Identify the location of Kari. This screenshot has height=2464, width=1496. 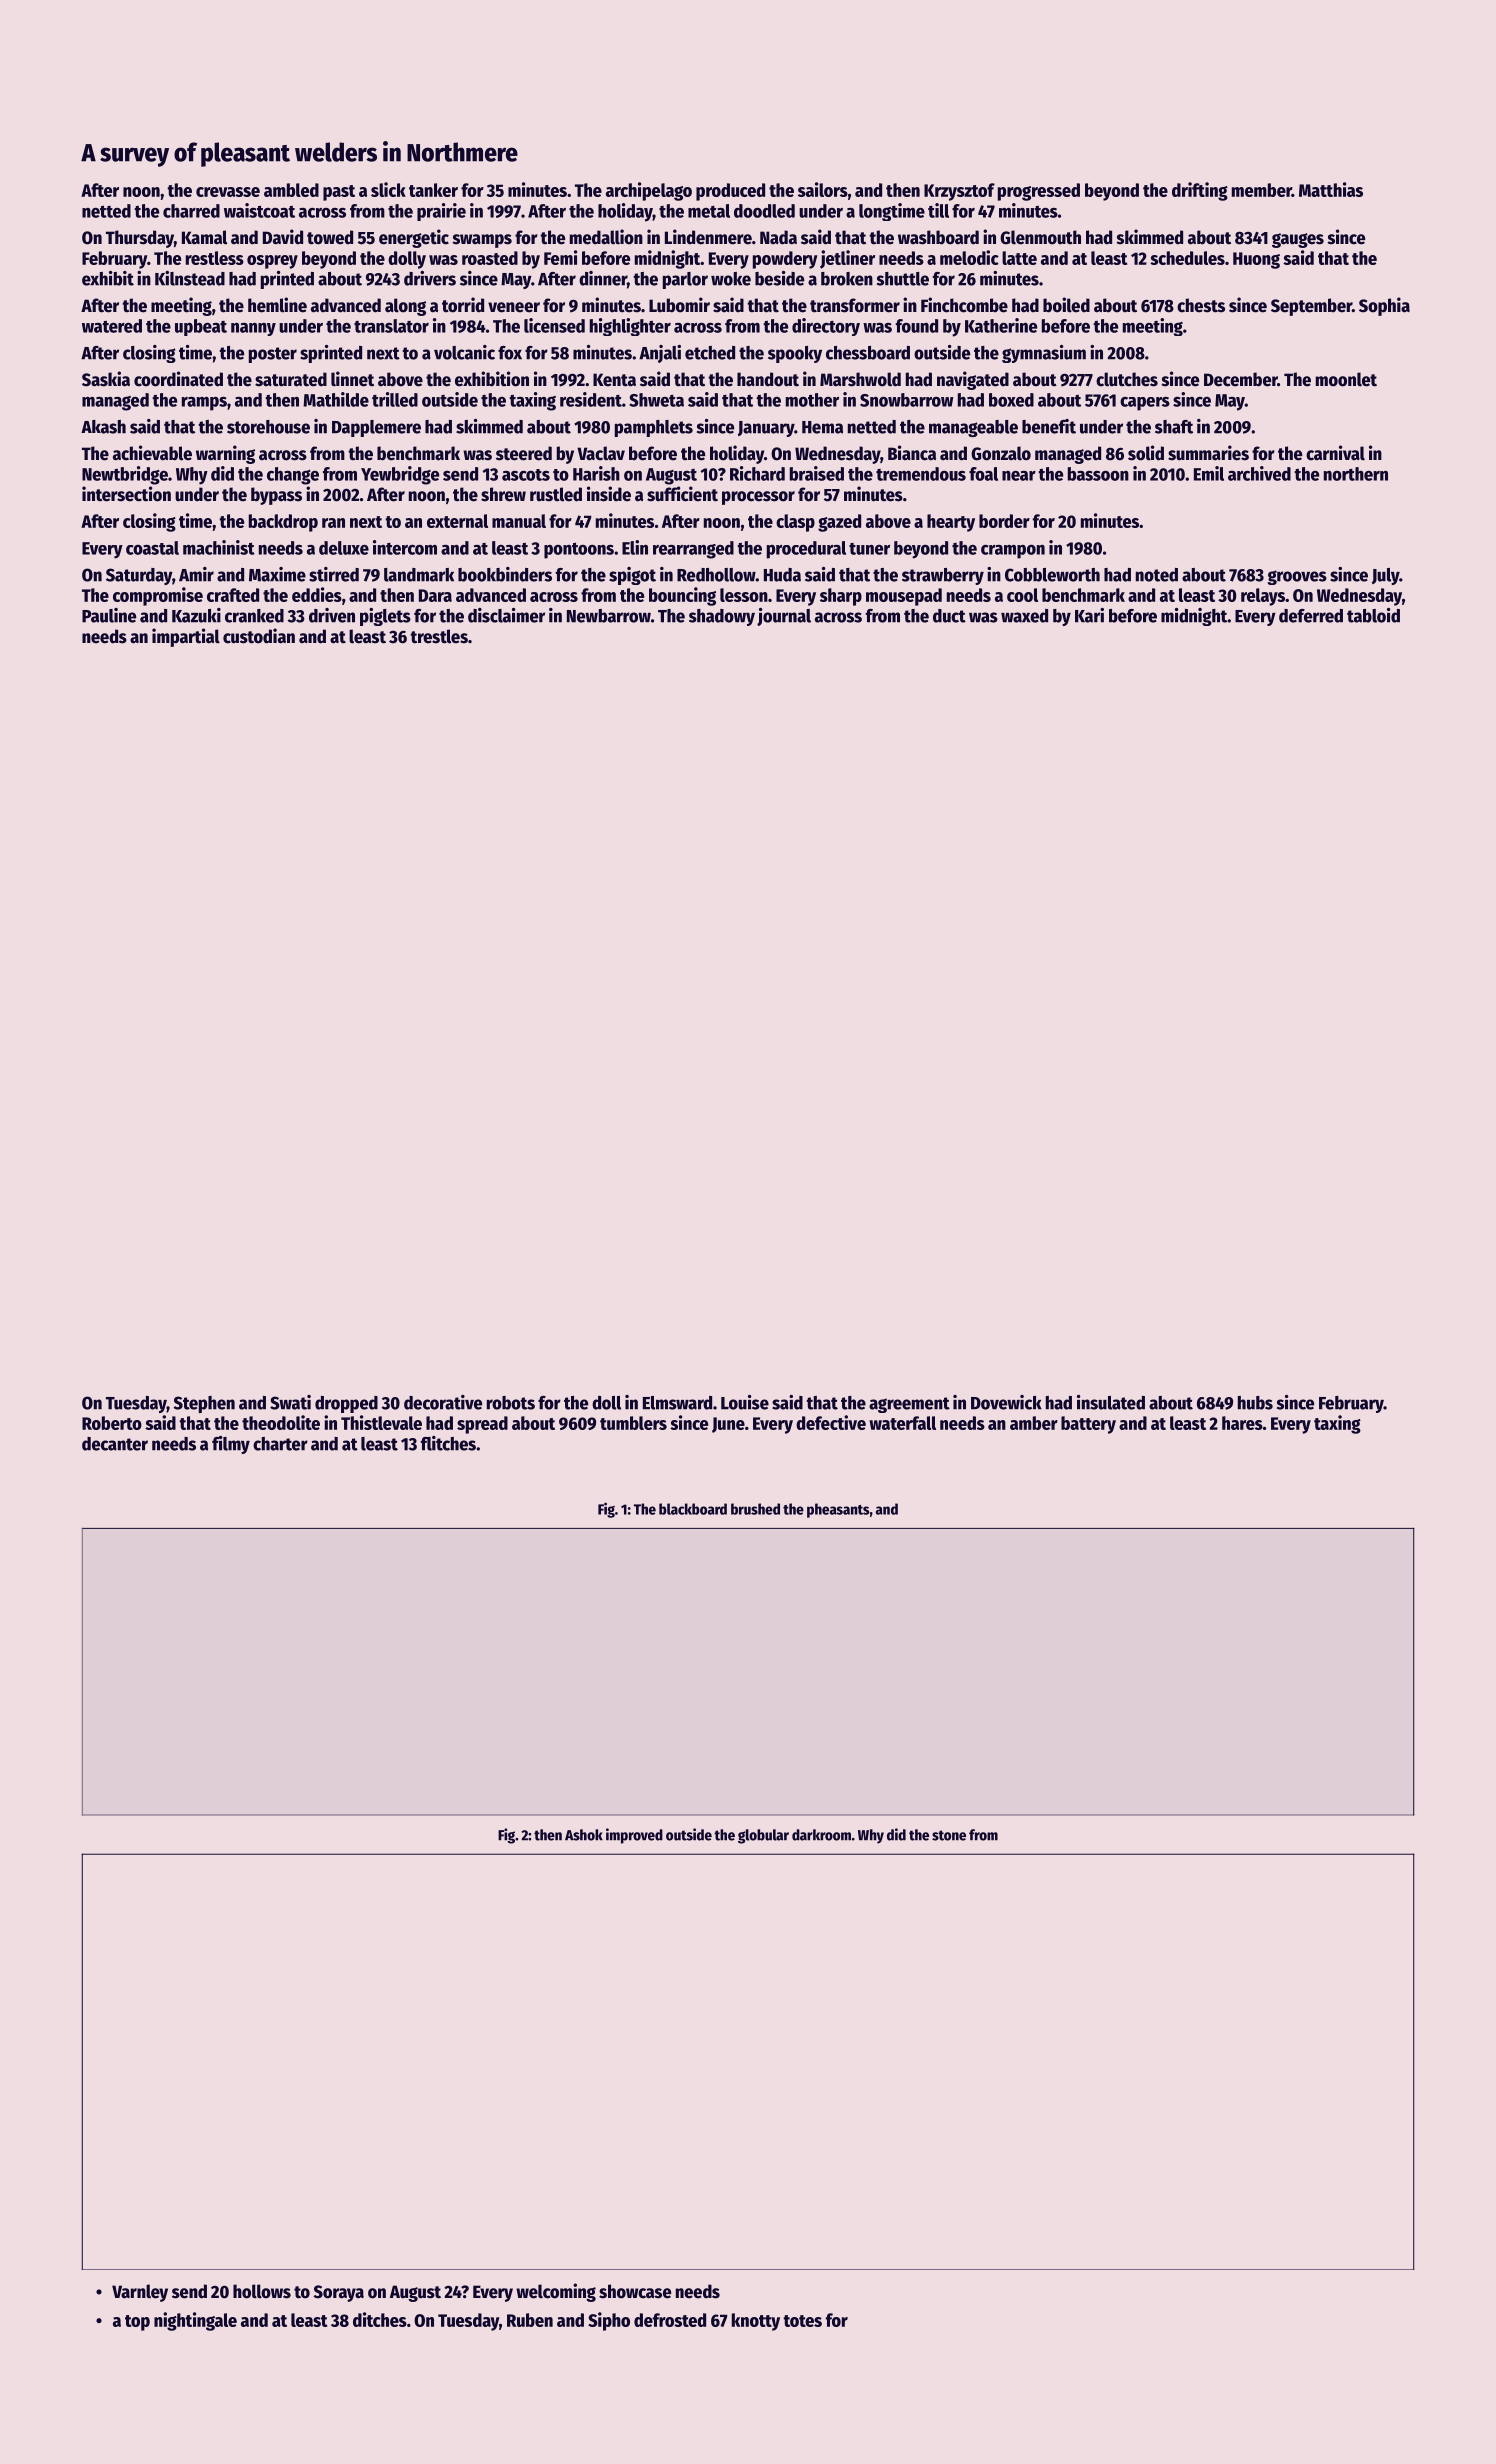
(1089, 615).
